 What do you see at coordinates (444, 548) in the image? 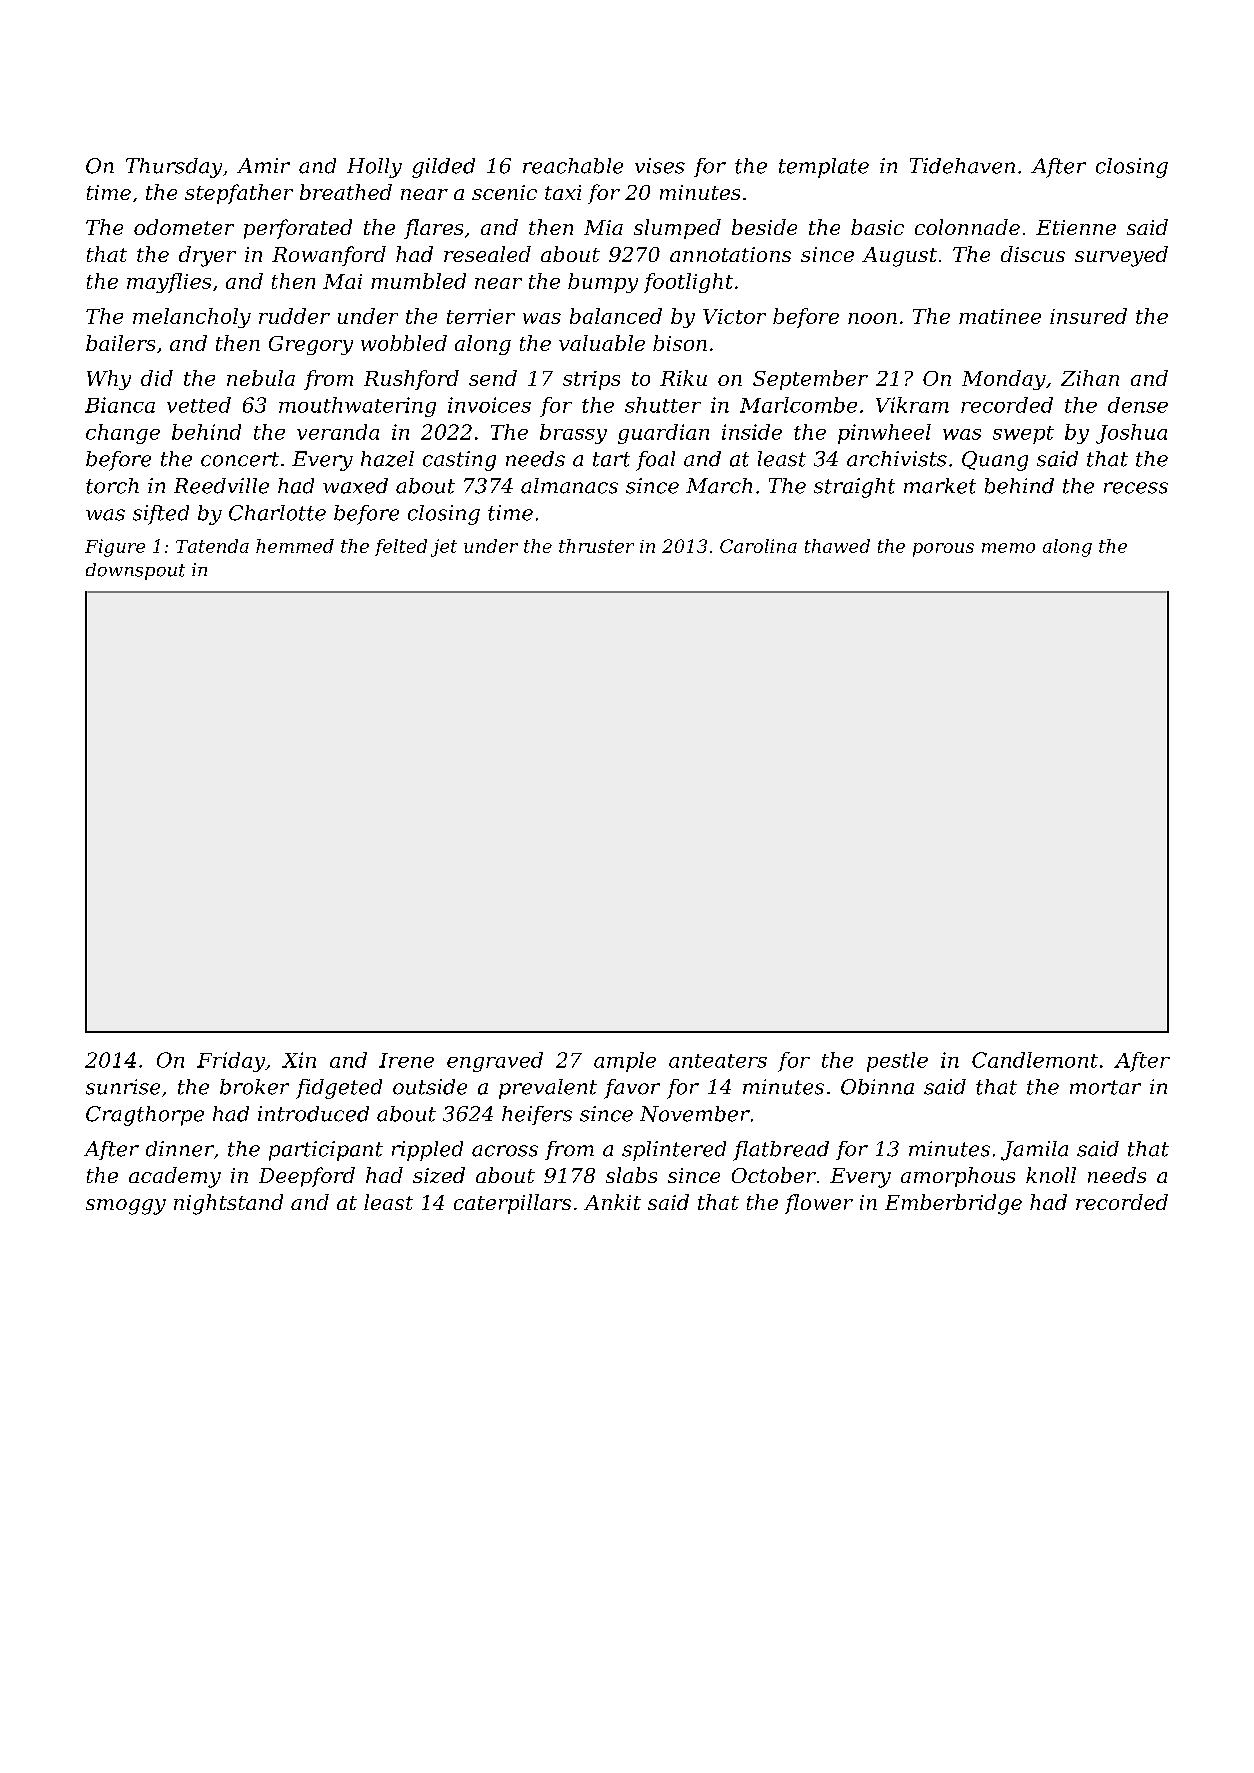
I see `jet` at bounding box center [444, 548].
